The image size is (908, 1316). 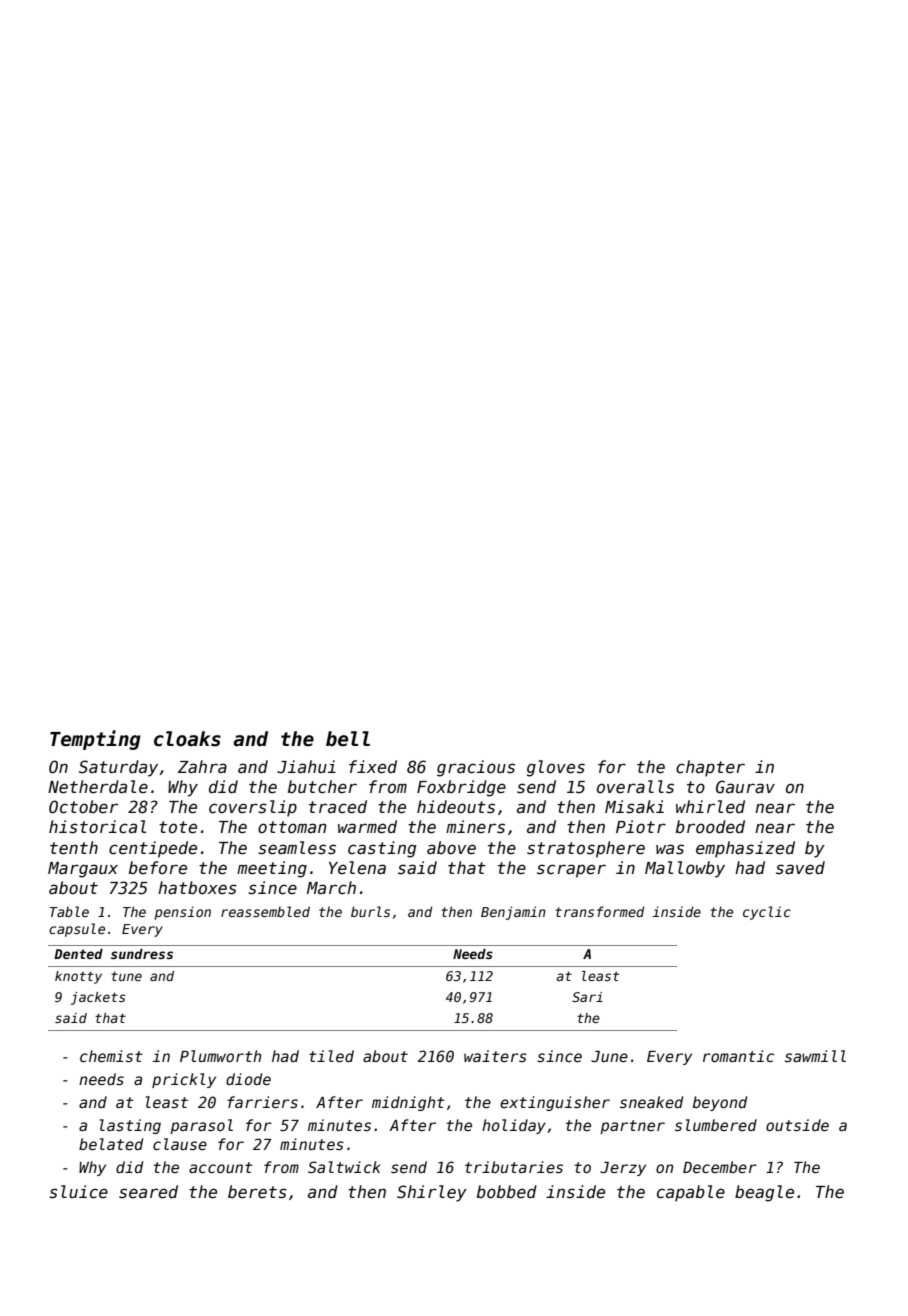 I want to click on gloves, so click(x=556, y=768).
